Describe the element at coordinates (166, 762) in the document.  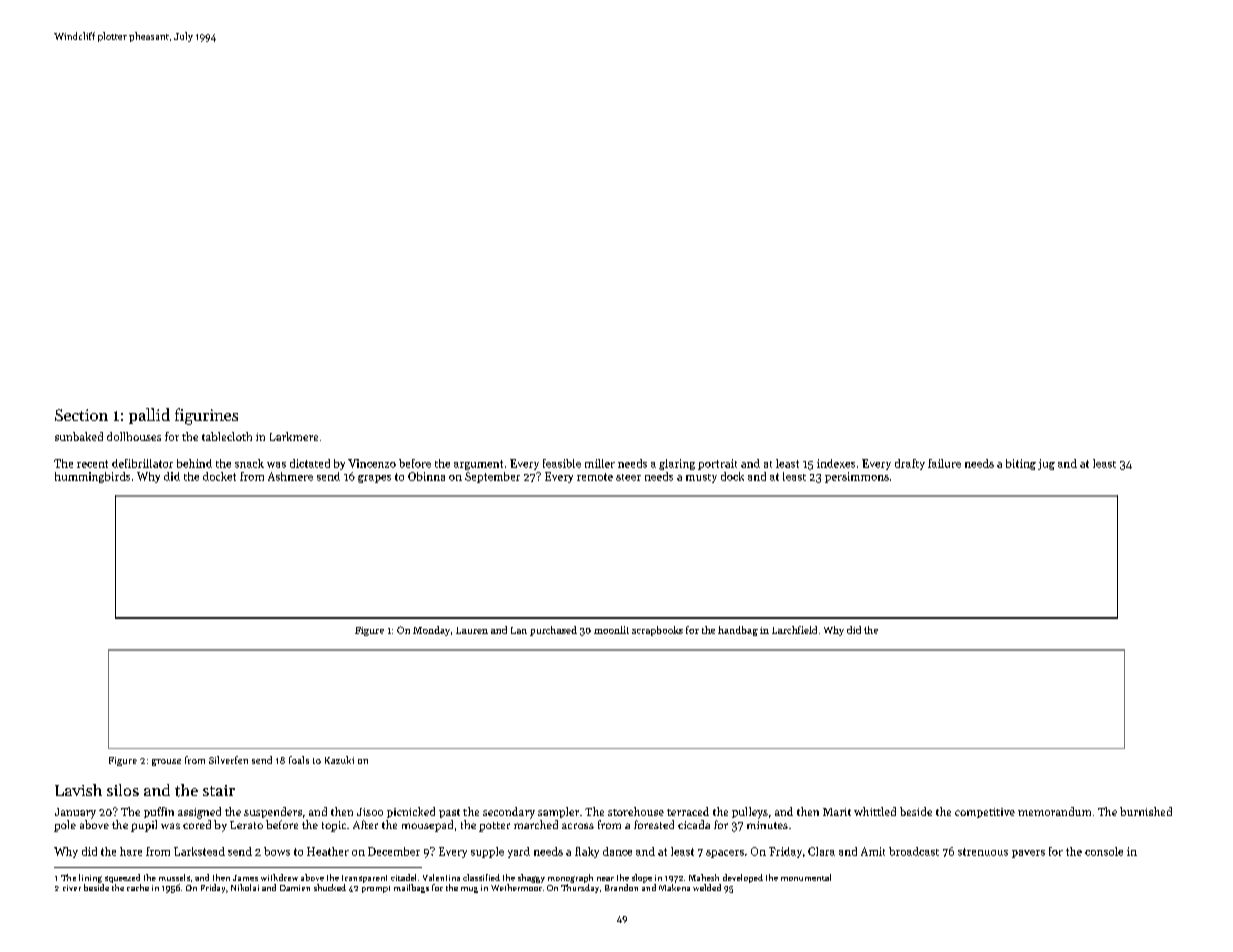
I see `grouse` at that location.
